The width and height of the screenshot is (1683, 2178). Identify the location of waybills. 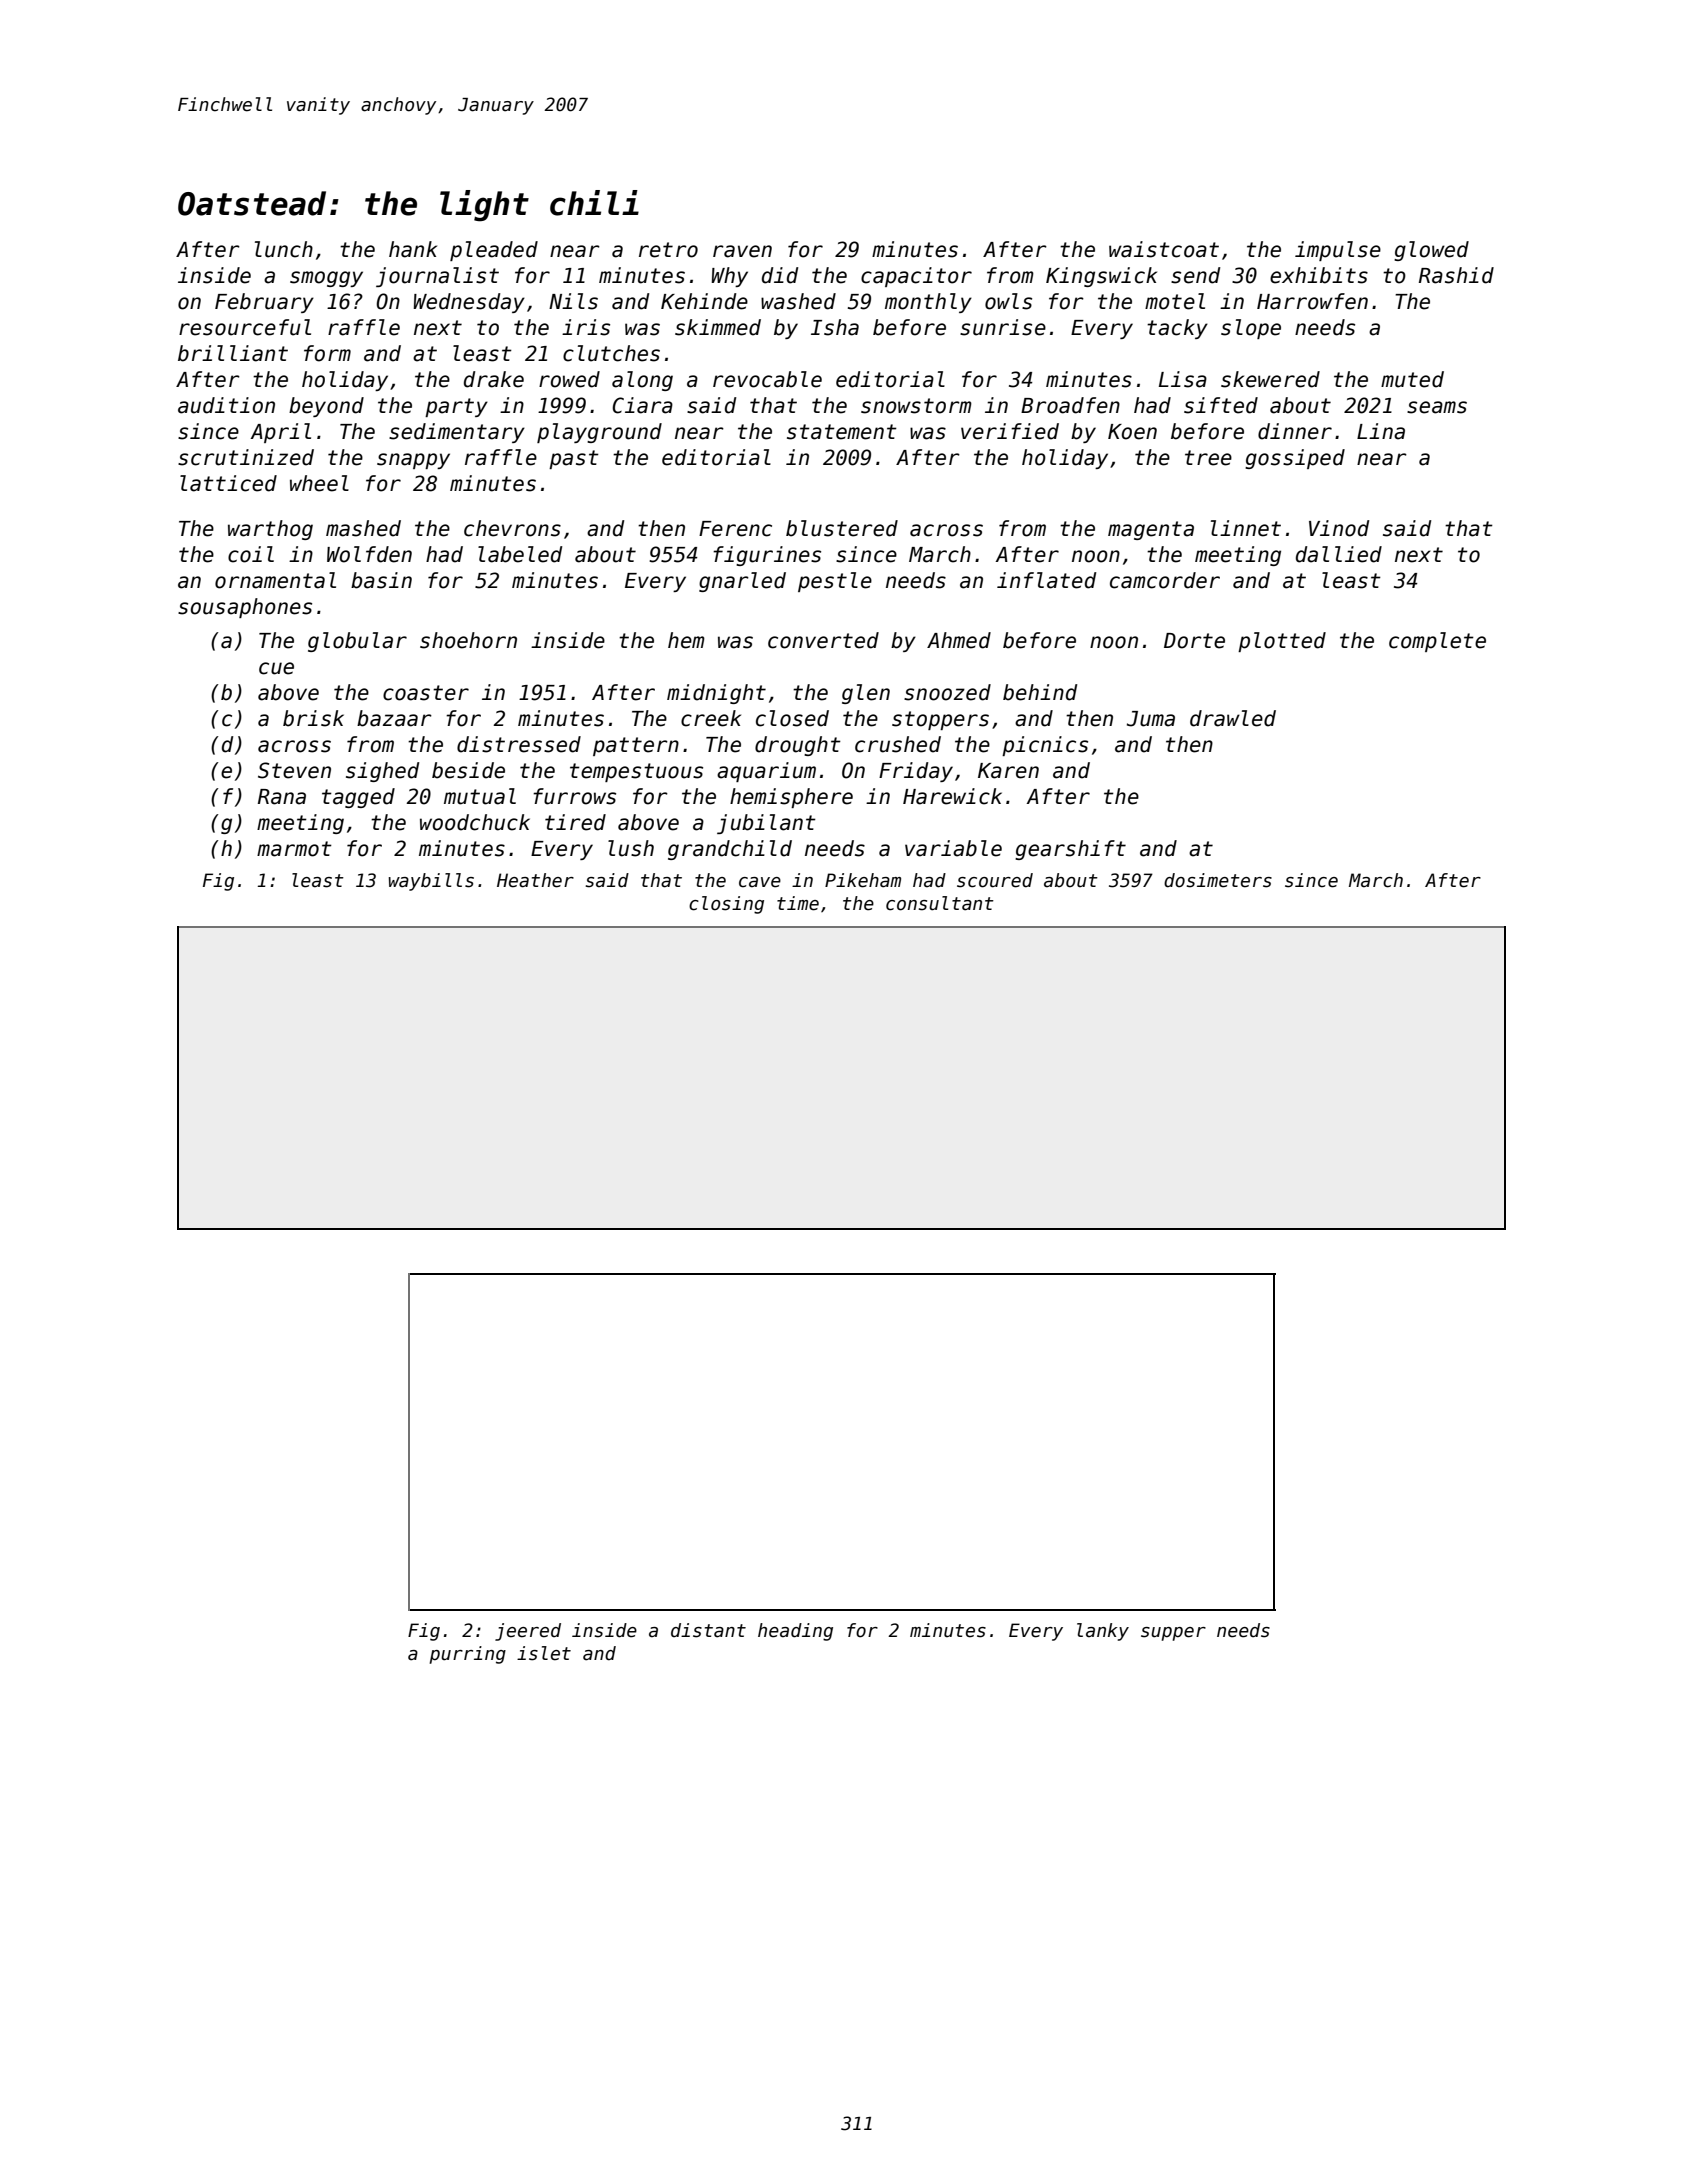
(431, 882).
